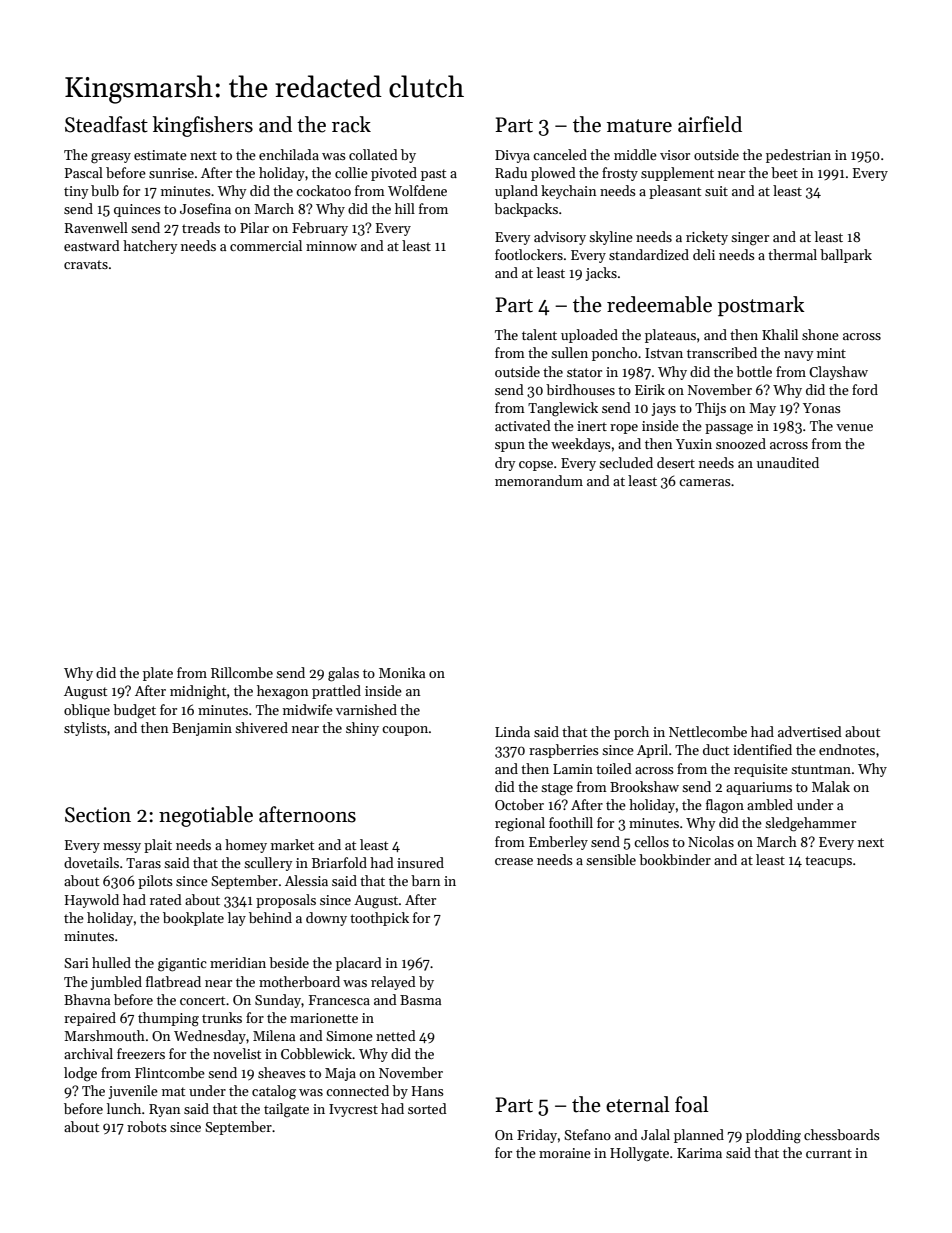 This image has width=952, height=1233. I want to click on Divya, so click(512, 156).
